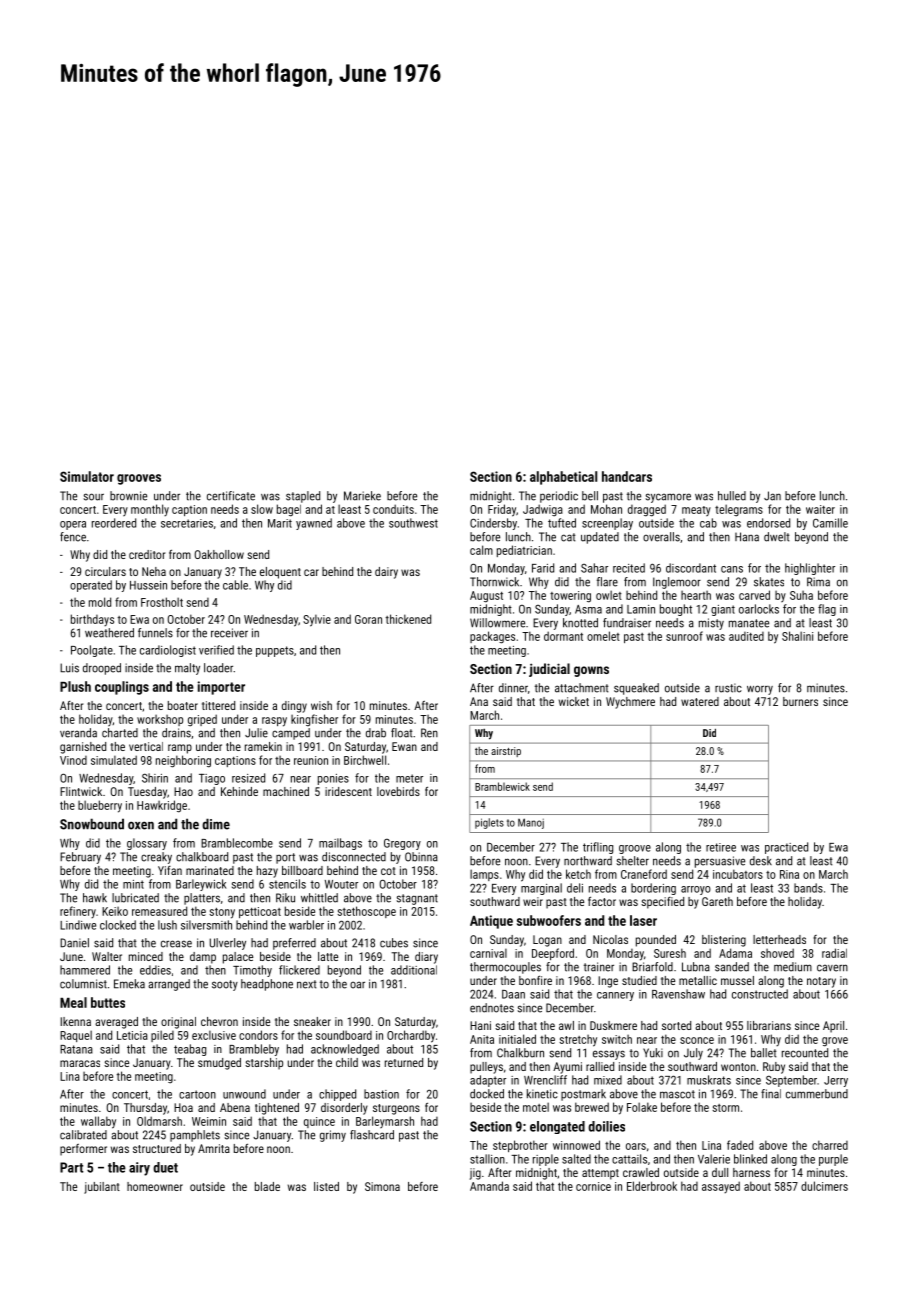 The width and height of the page is (908, 1316). What do you see at coordinates (87, 476) in the page?
I see `Simulator` at bounding box center [87, 476].
